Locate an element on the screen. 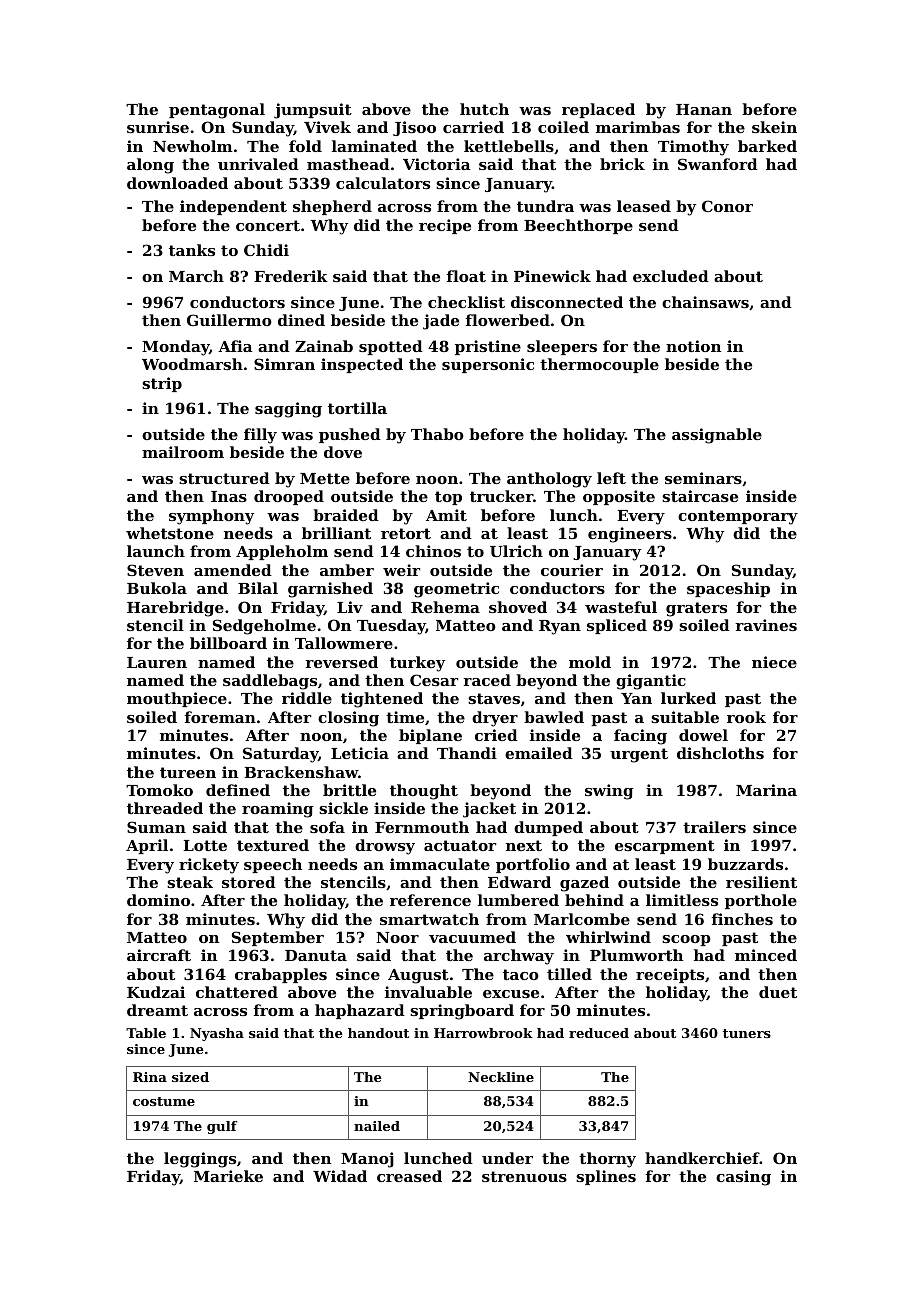  jumpsuit is located at coordinates (313, 111).
